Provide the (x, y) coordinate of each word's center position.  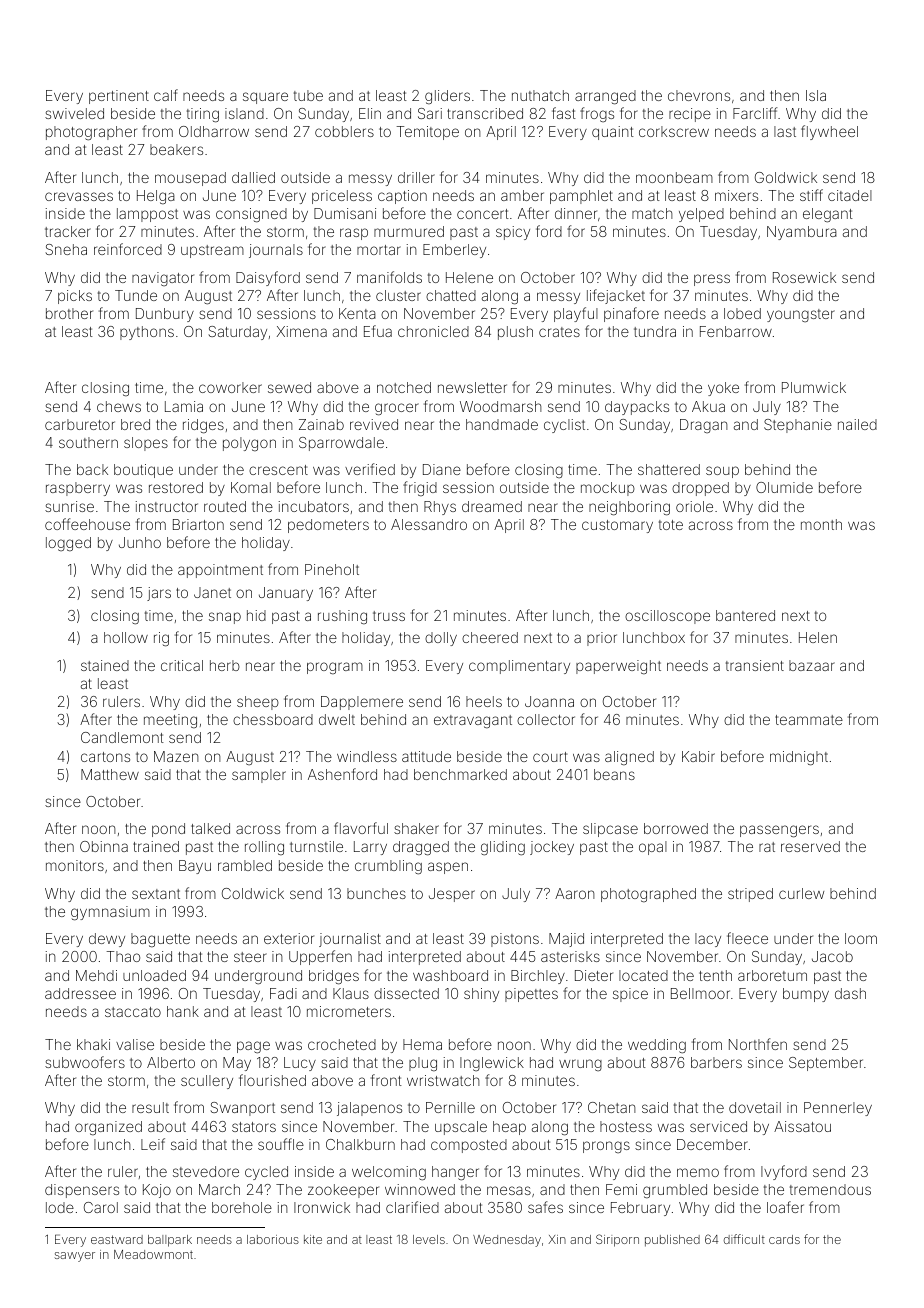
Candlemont (122, 737)
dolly (441, 639)
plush (515, 333)
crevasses (79, 196)
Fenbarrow (736, 331)
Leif (153, 1144)
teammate (809, 720)
